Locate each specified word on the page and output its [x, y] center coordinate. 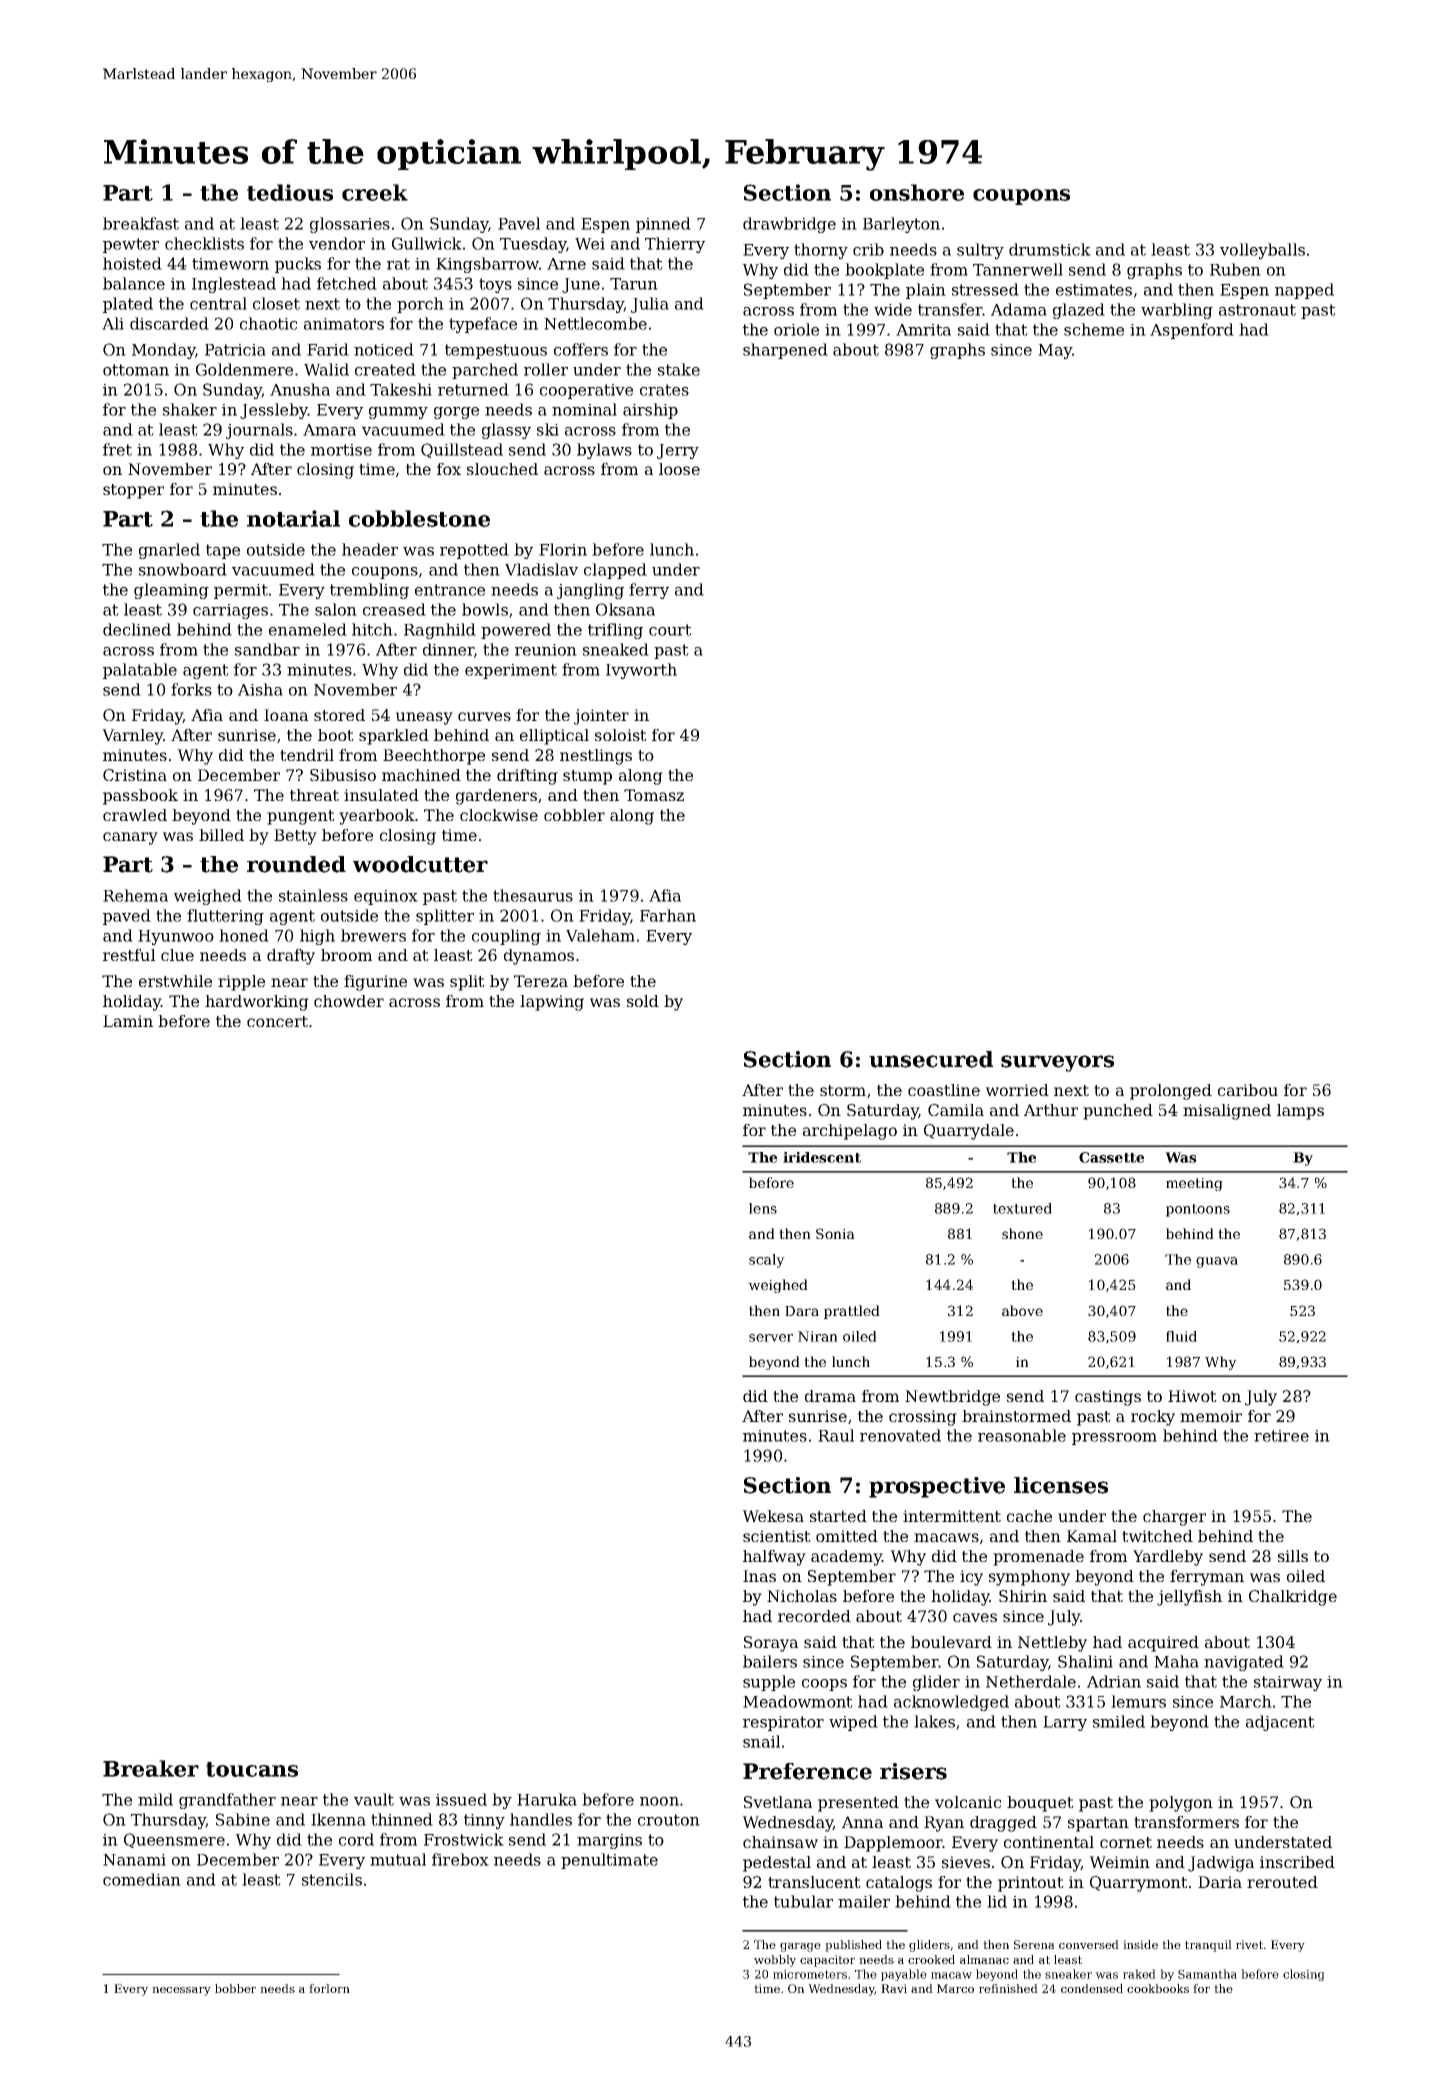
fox [449, 469]
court [670, 630]
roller [546, 369]
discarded [169, 323]
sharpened [785, 351]
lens [763, 1208]
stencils [332, 1879]
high [317, 937]
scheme [1094, 329]
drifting [527, 777]
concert [277, 1021]
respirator [783, 1723]
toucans [252, 1769]
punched [1118, 1112]
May [1055, 351]
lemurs [1138, 1701]
